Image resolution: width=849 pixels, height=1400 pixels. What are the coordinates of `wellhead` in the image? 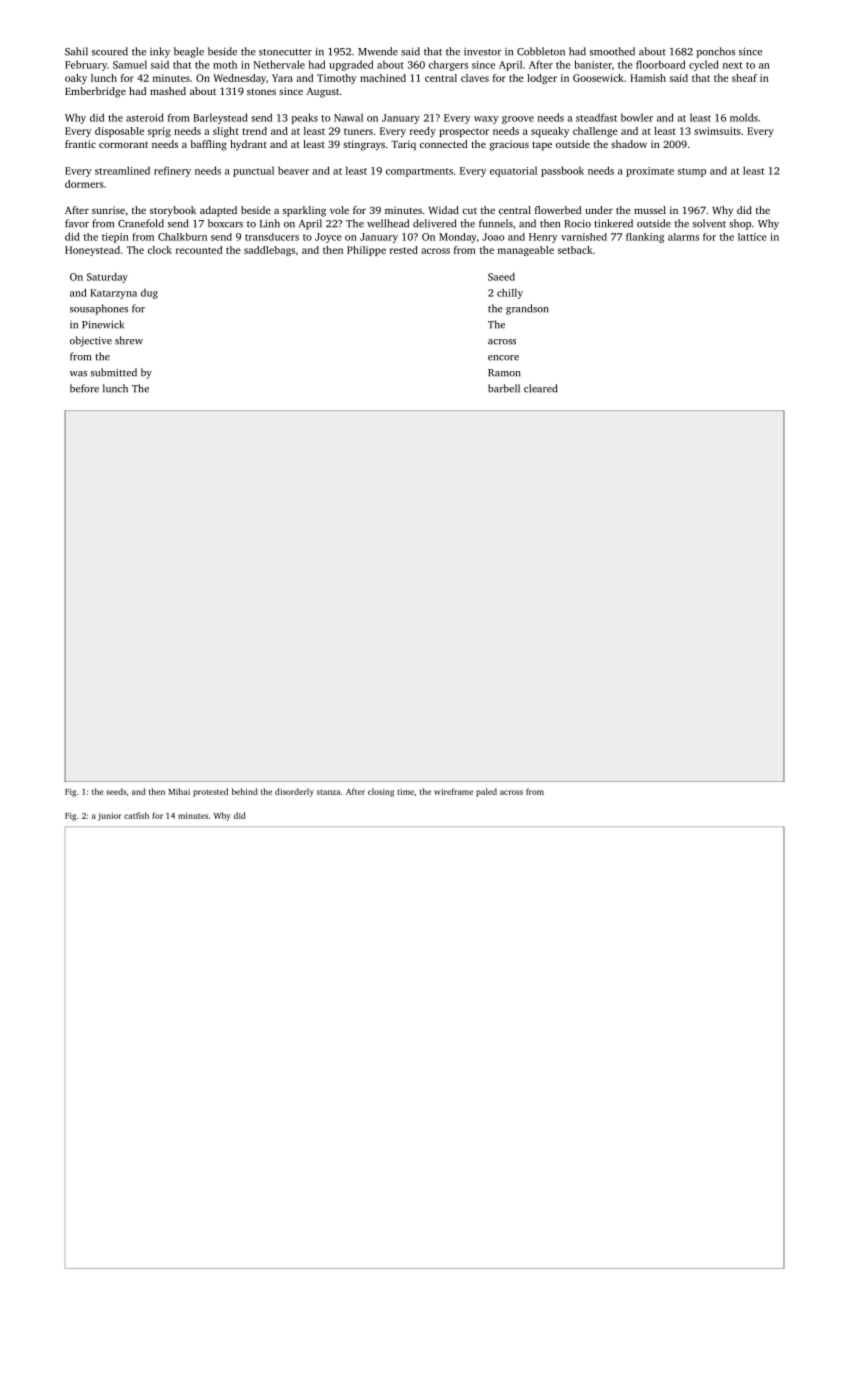 It's located at (388, 223).
